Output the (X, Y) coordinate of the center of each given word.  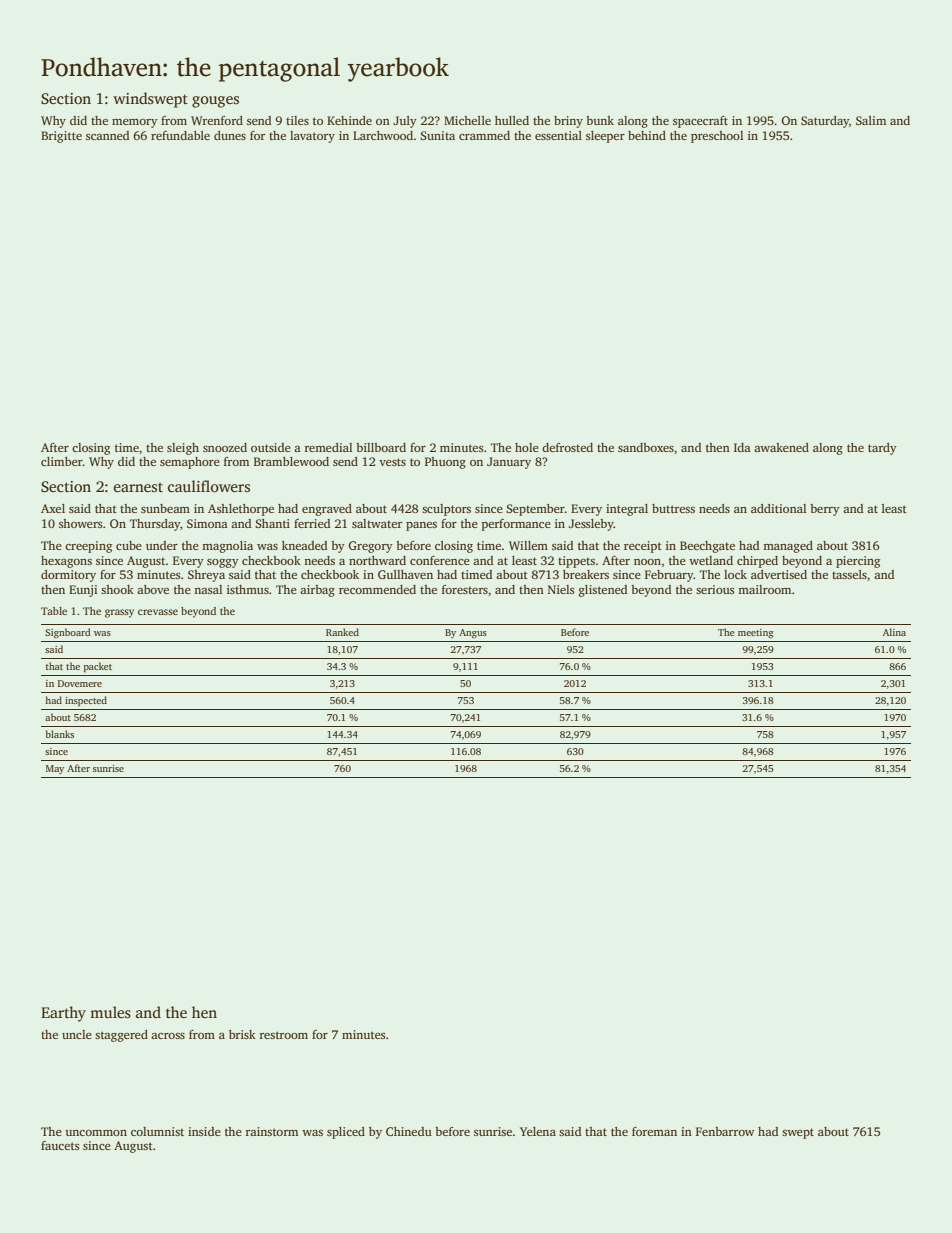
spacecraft (700, 122)
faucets (60, 1145)
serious (715, 589)
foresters (465, 589)
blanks (60, 734)
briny (568, 122)
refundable (180, 135)
